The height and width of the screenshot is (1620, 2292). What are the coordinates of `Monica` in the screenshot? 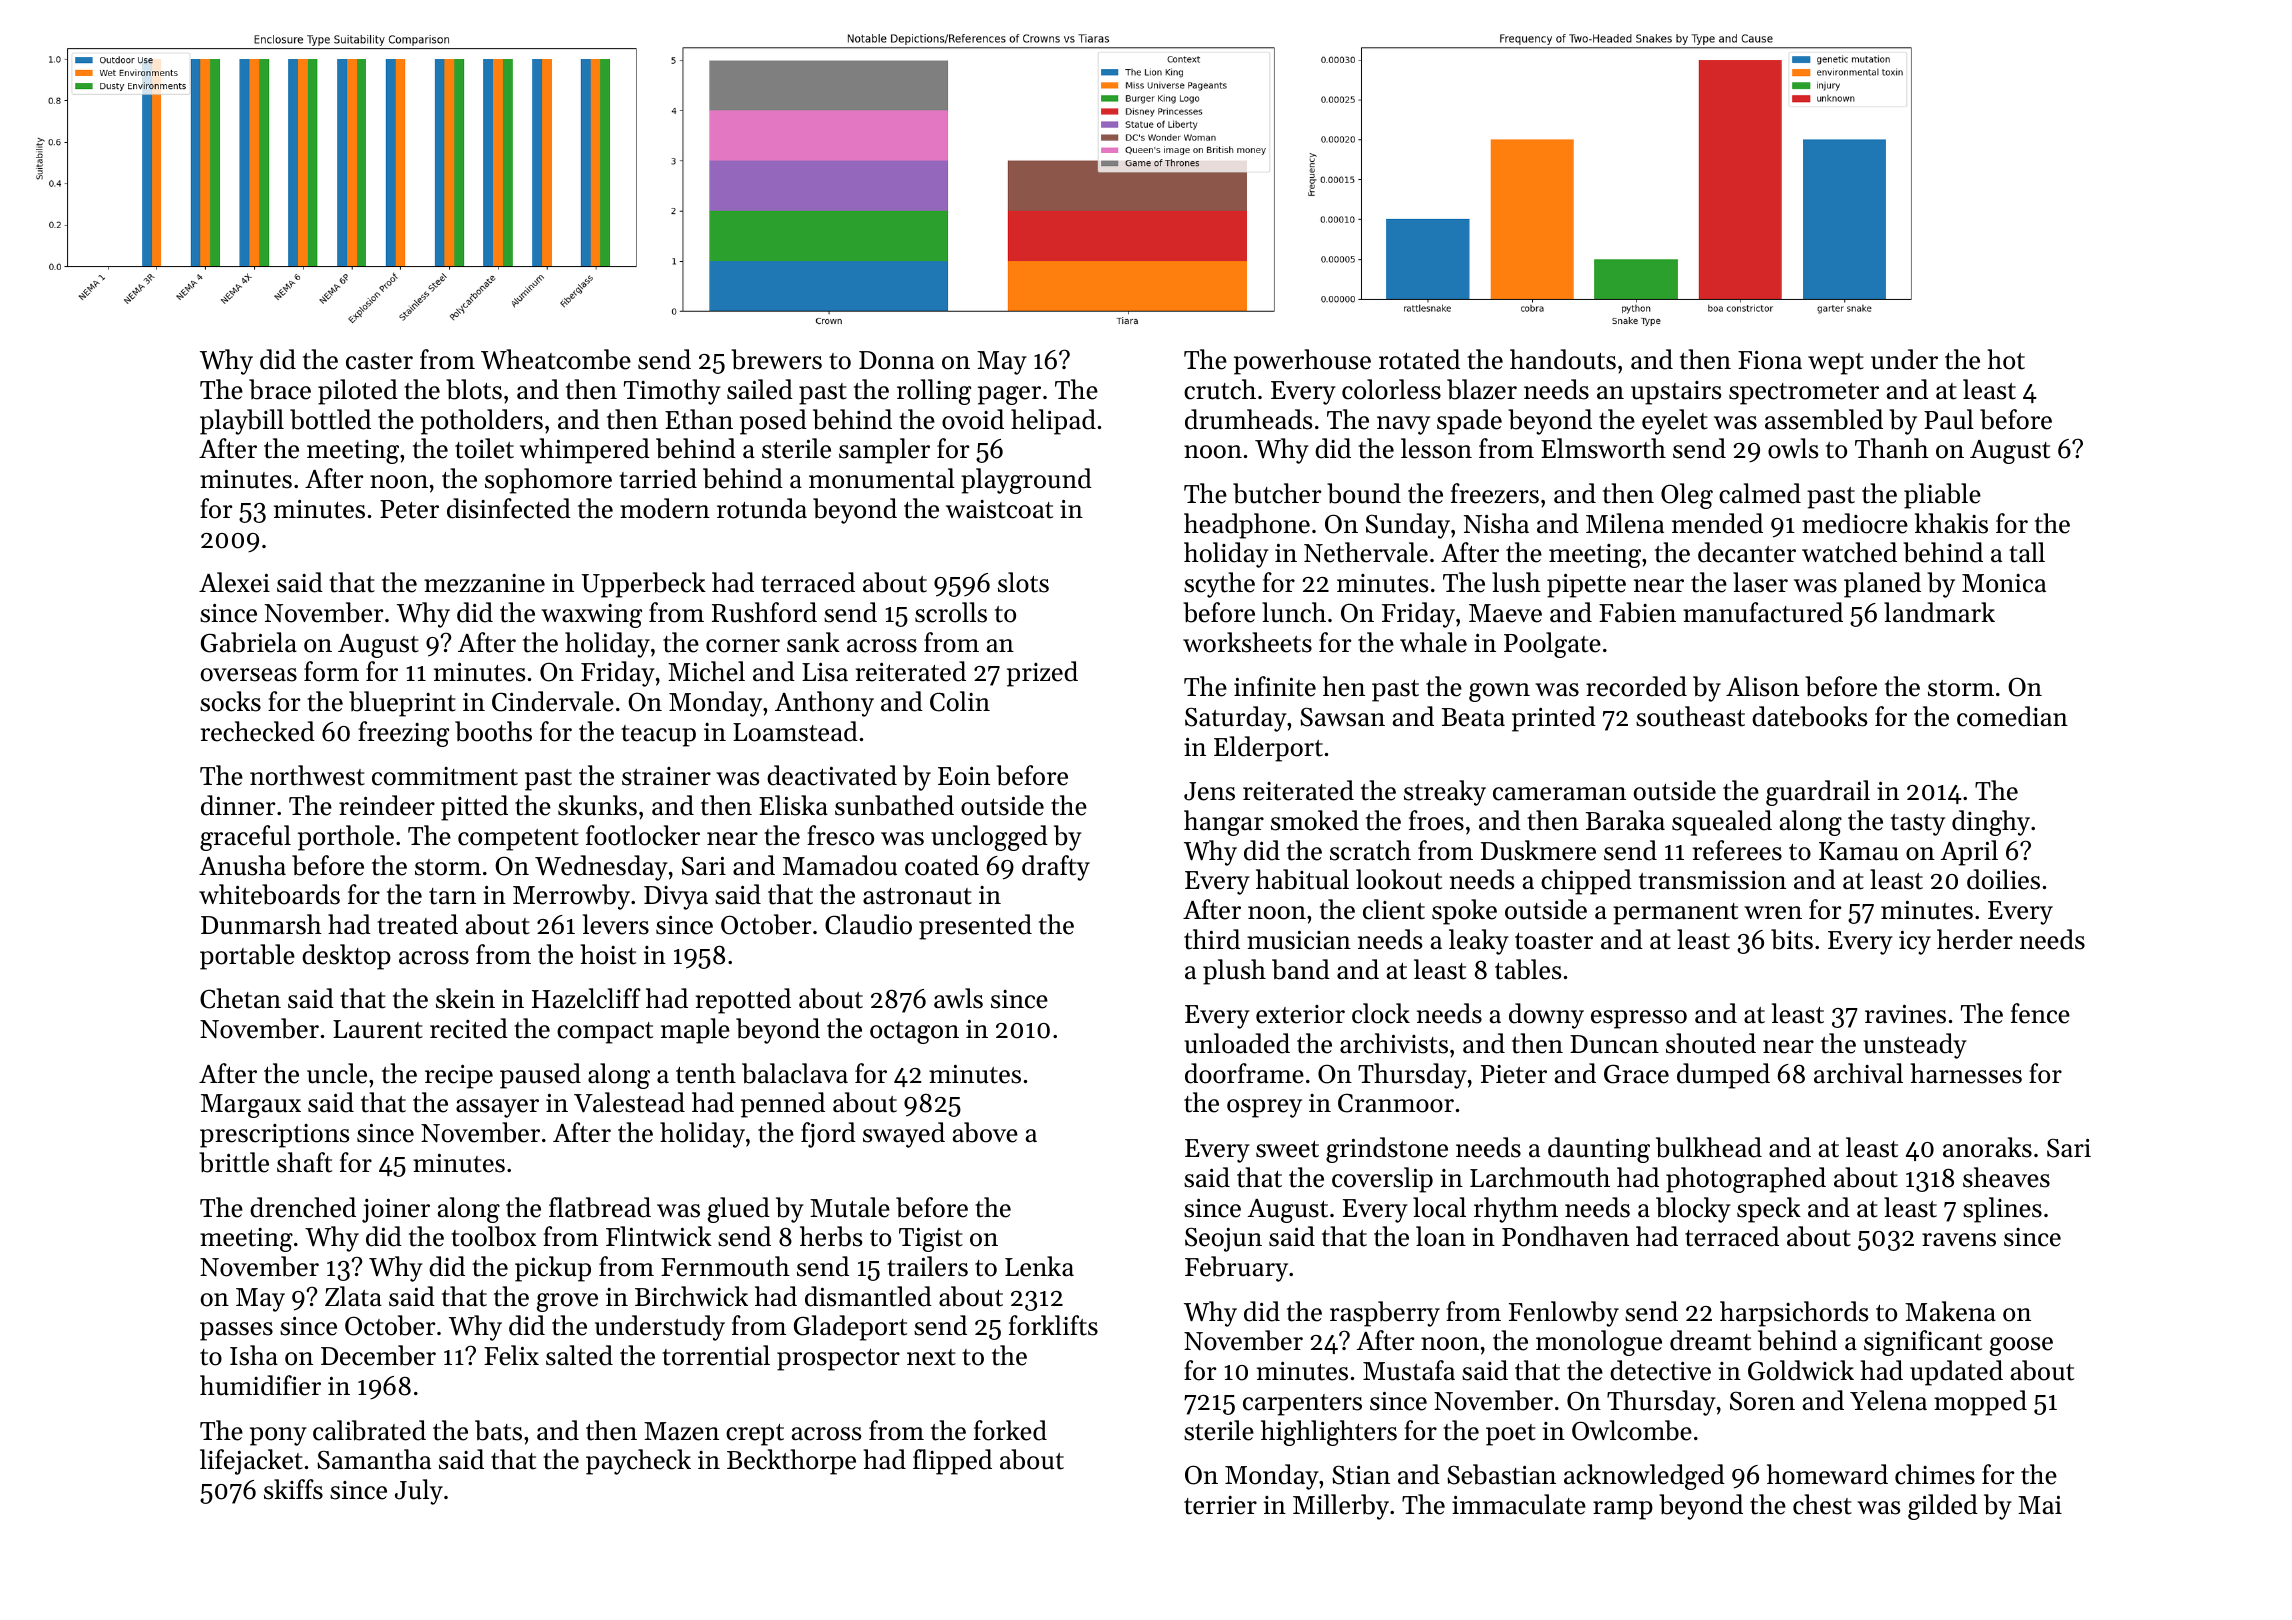 It's located at (2004, 583).
